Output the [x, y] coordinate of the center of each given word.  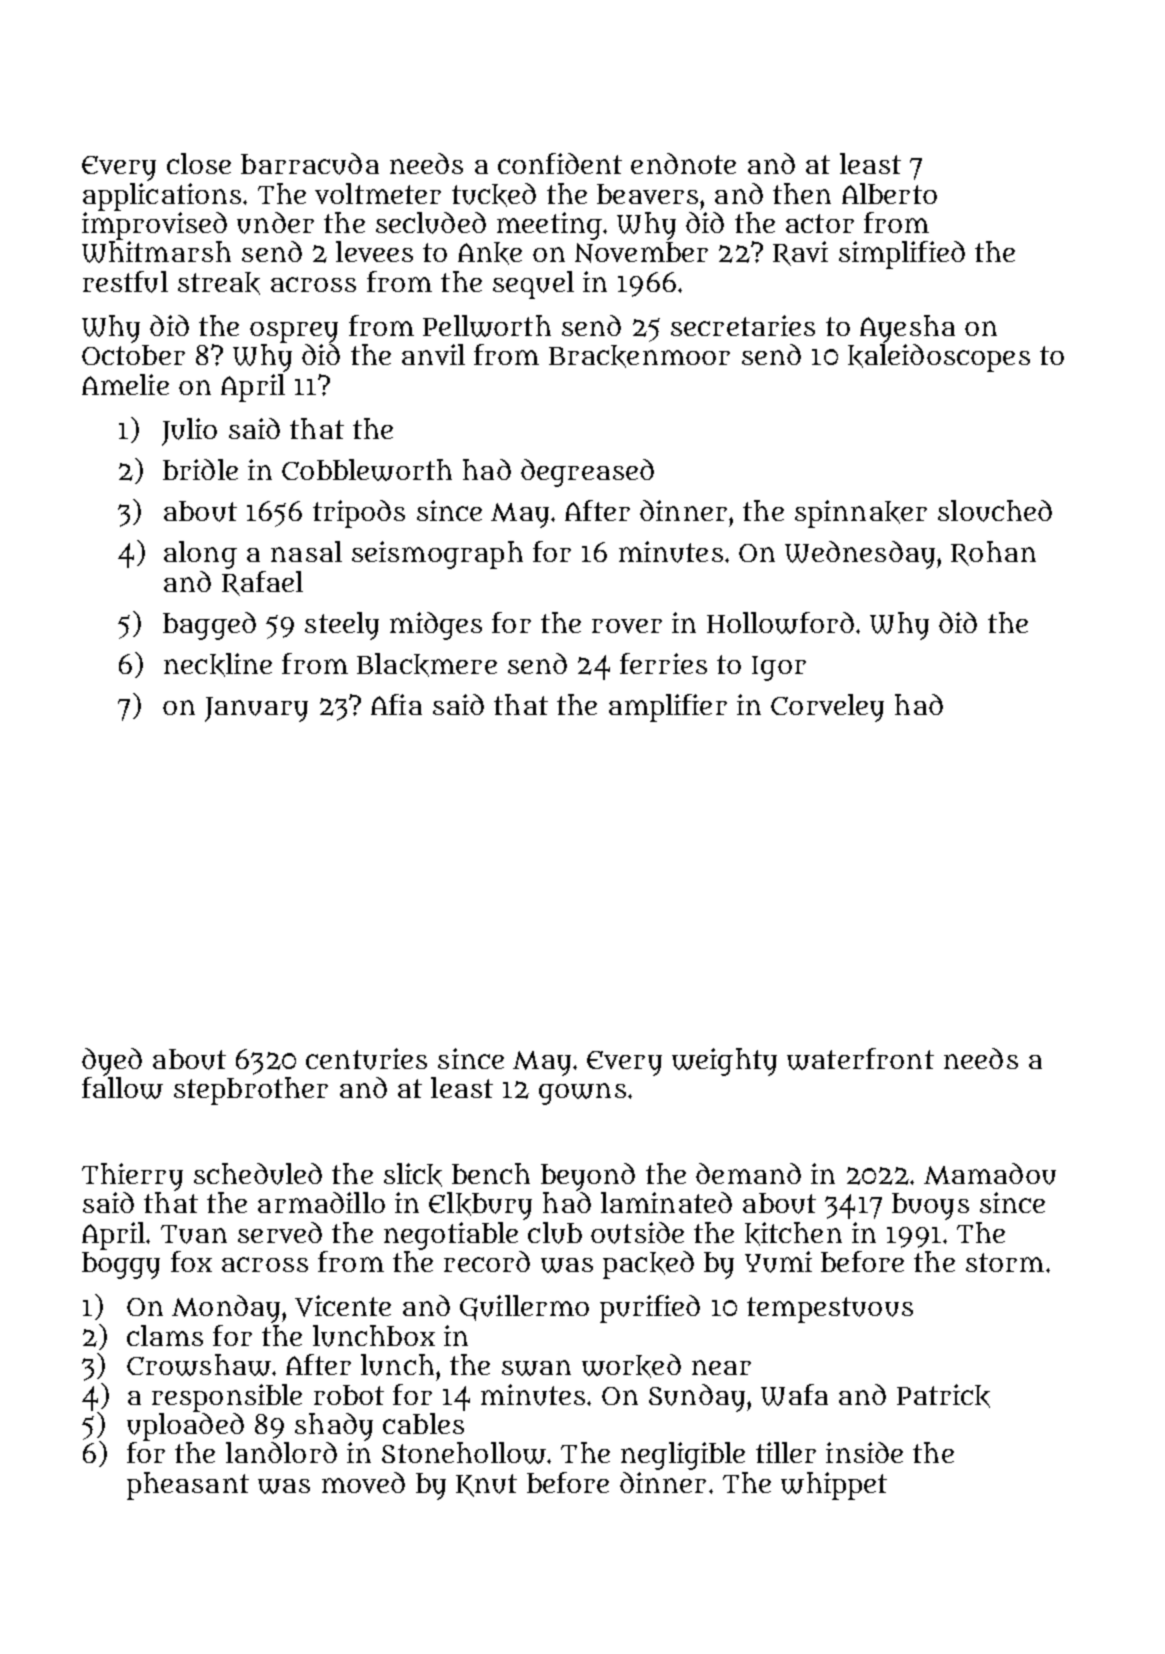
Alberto [889, 193]
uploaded [185, 1427]
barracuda [310, 164]
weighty [724, 1062]
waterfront [860, 1059]
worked [631, 1366]
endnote [683, 163]
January [256, 709]
